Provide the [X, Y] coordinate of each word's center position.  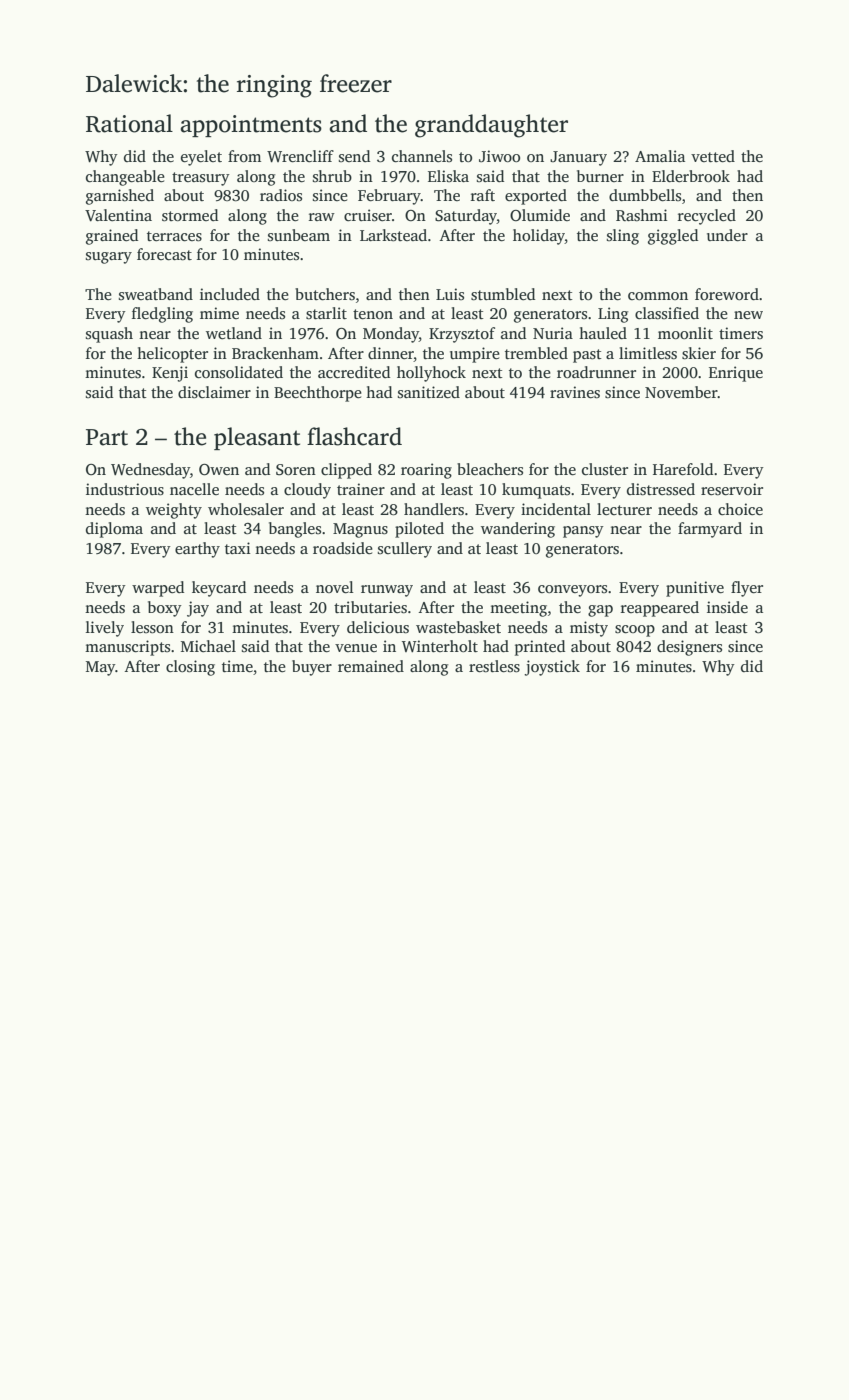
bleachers [490, 469]
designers [689, 648]
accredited [354, 372]
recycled [707, 217]
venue [356, 648]
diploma [114, 530]
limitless [648, 353]
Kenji [170, 374]
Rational [129, 123]
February [389, 197]
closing [190, 668]
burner [600, 176]
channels [422, 156]
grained [112, 237]
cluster [605, 469]
